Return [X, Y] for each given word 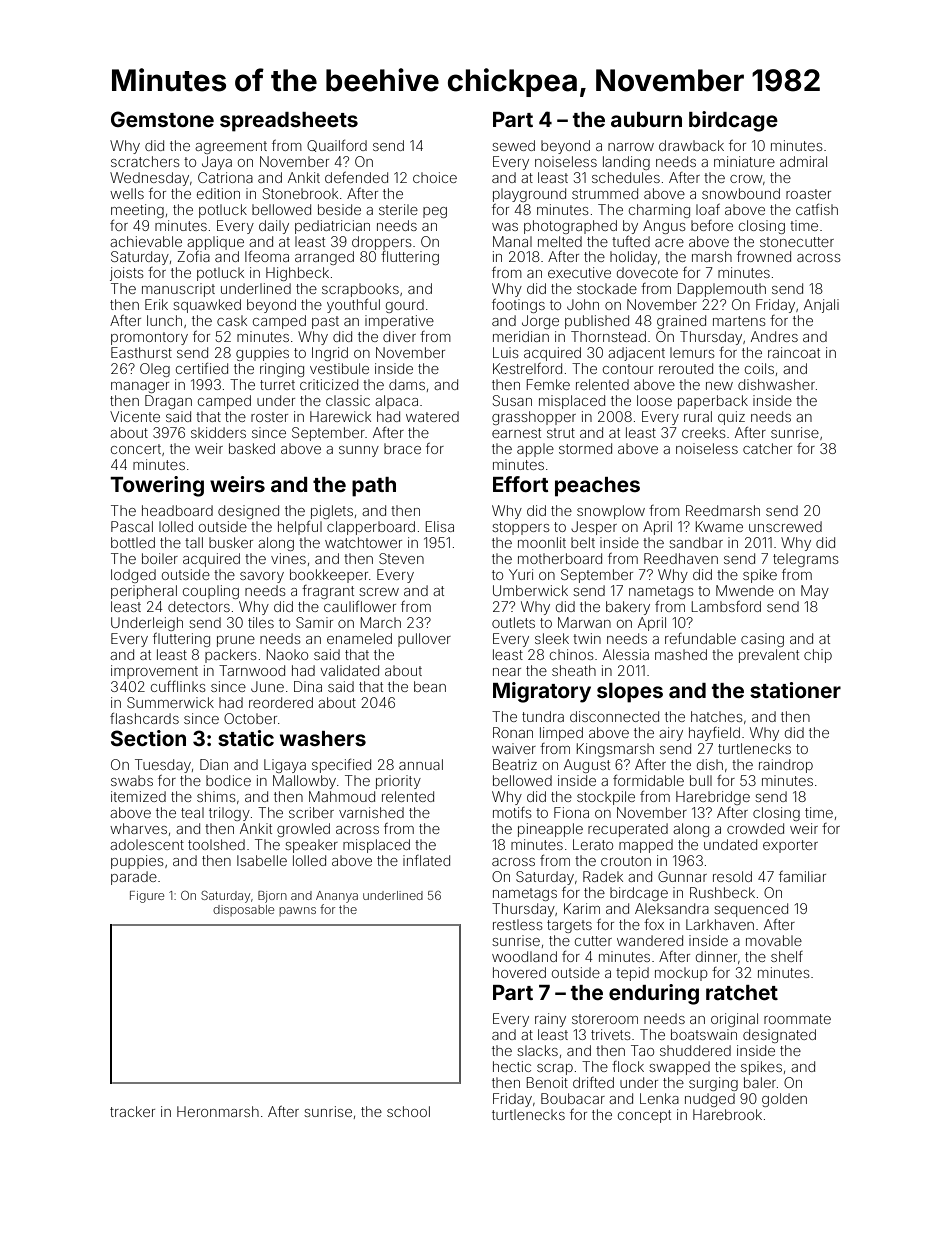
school [408, 1111]
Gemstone [162, 119]
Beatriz [515, 764]
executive [579, 272]
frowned [764, 256]
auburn [646, 119]
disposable [243, 910]
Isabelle [262, 860]
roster [269, 417]
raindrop [786, 766]
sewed [513, 145]
